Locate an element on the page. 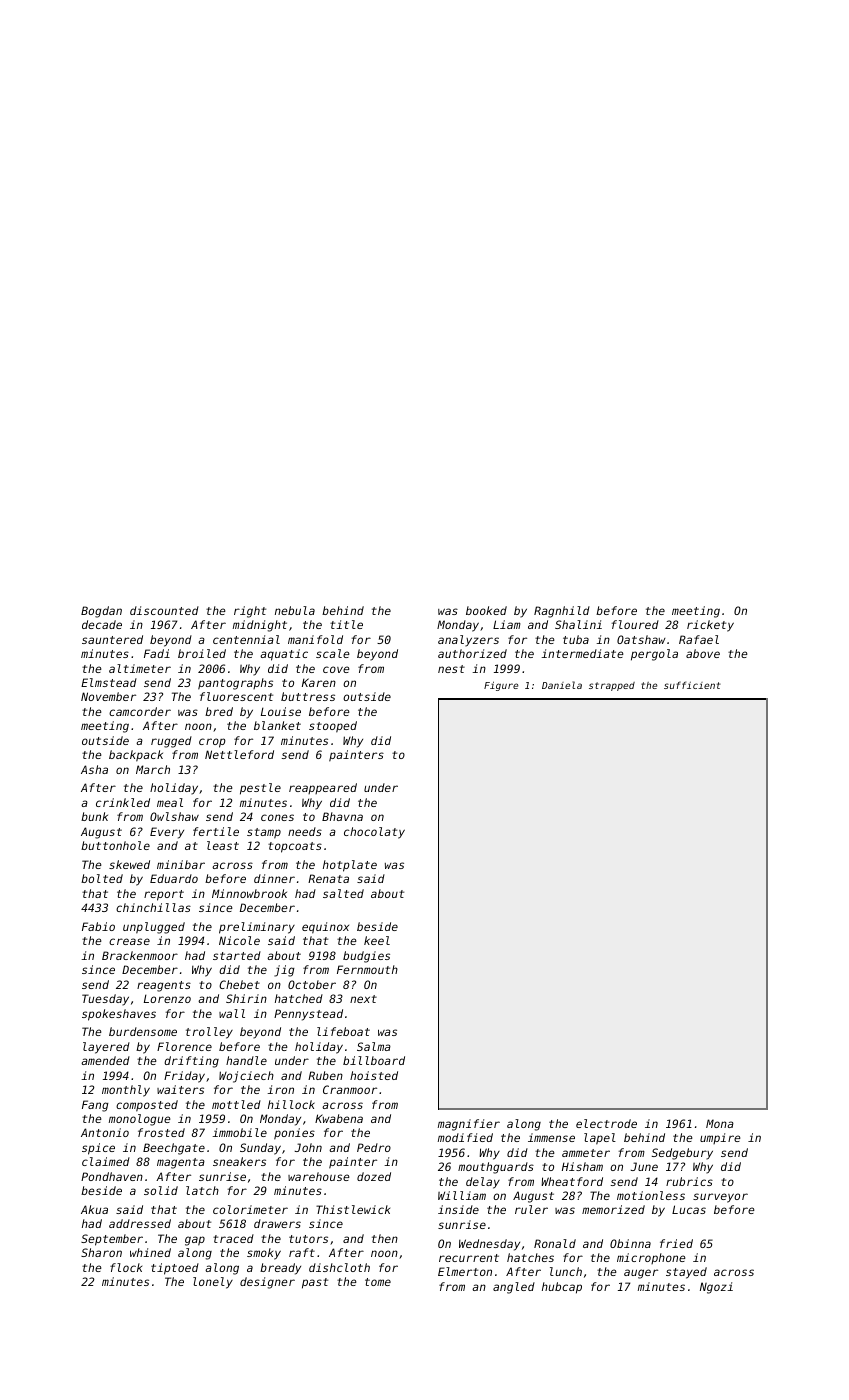 The height and width of the image is (1400, 849). lonely is located at coordinates (213, 1283).
